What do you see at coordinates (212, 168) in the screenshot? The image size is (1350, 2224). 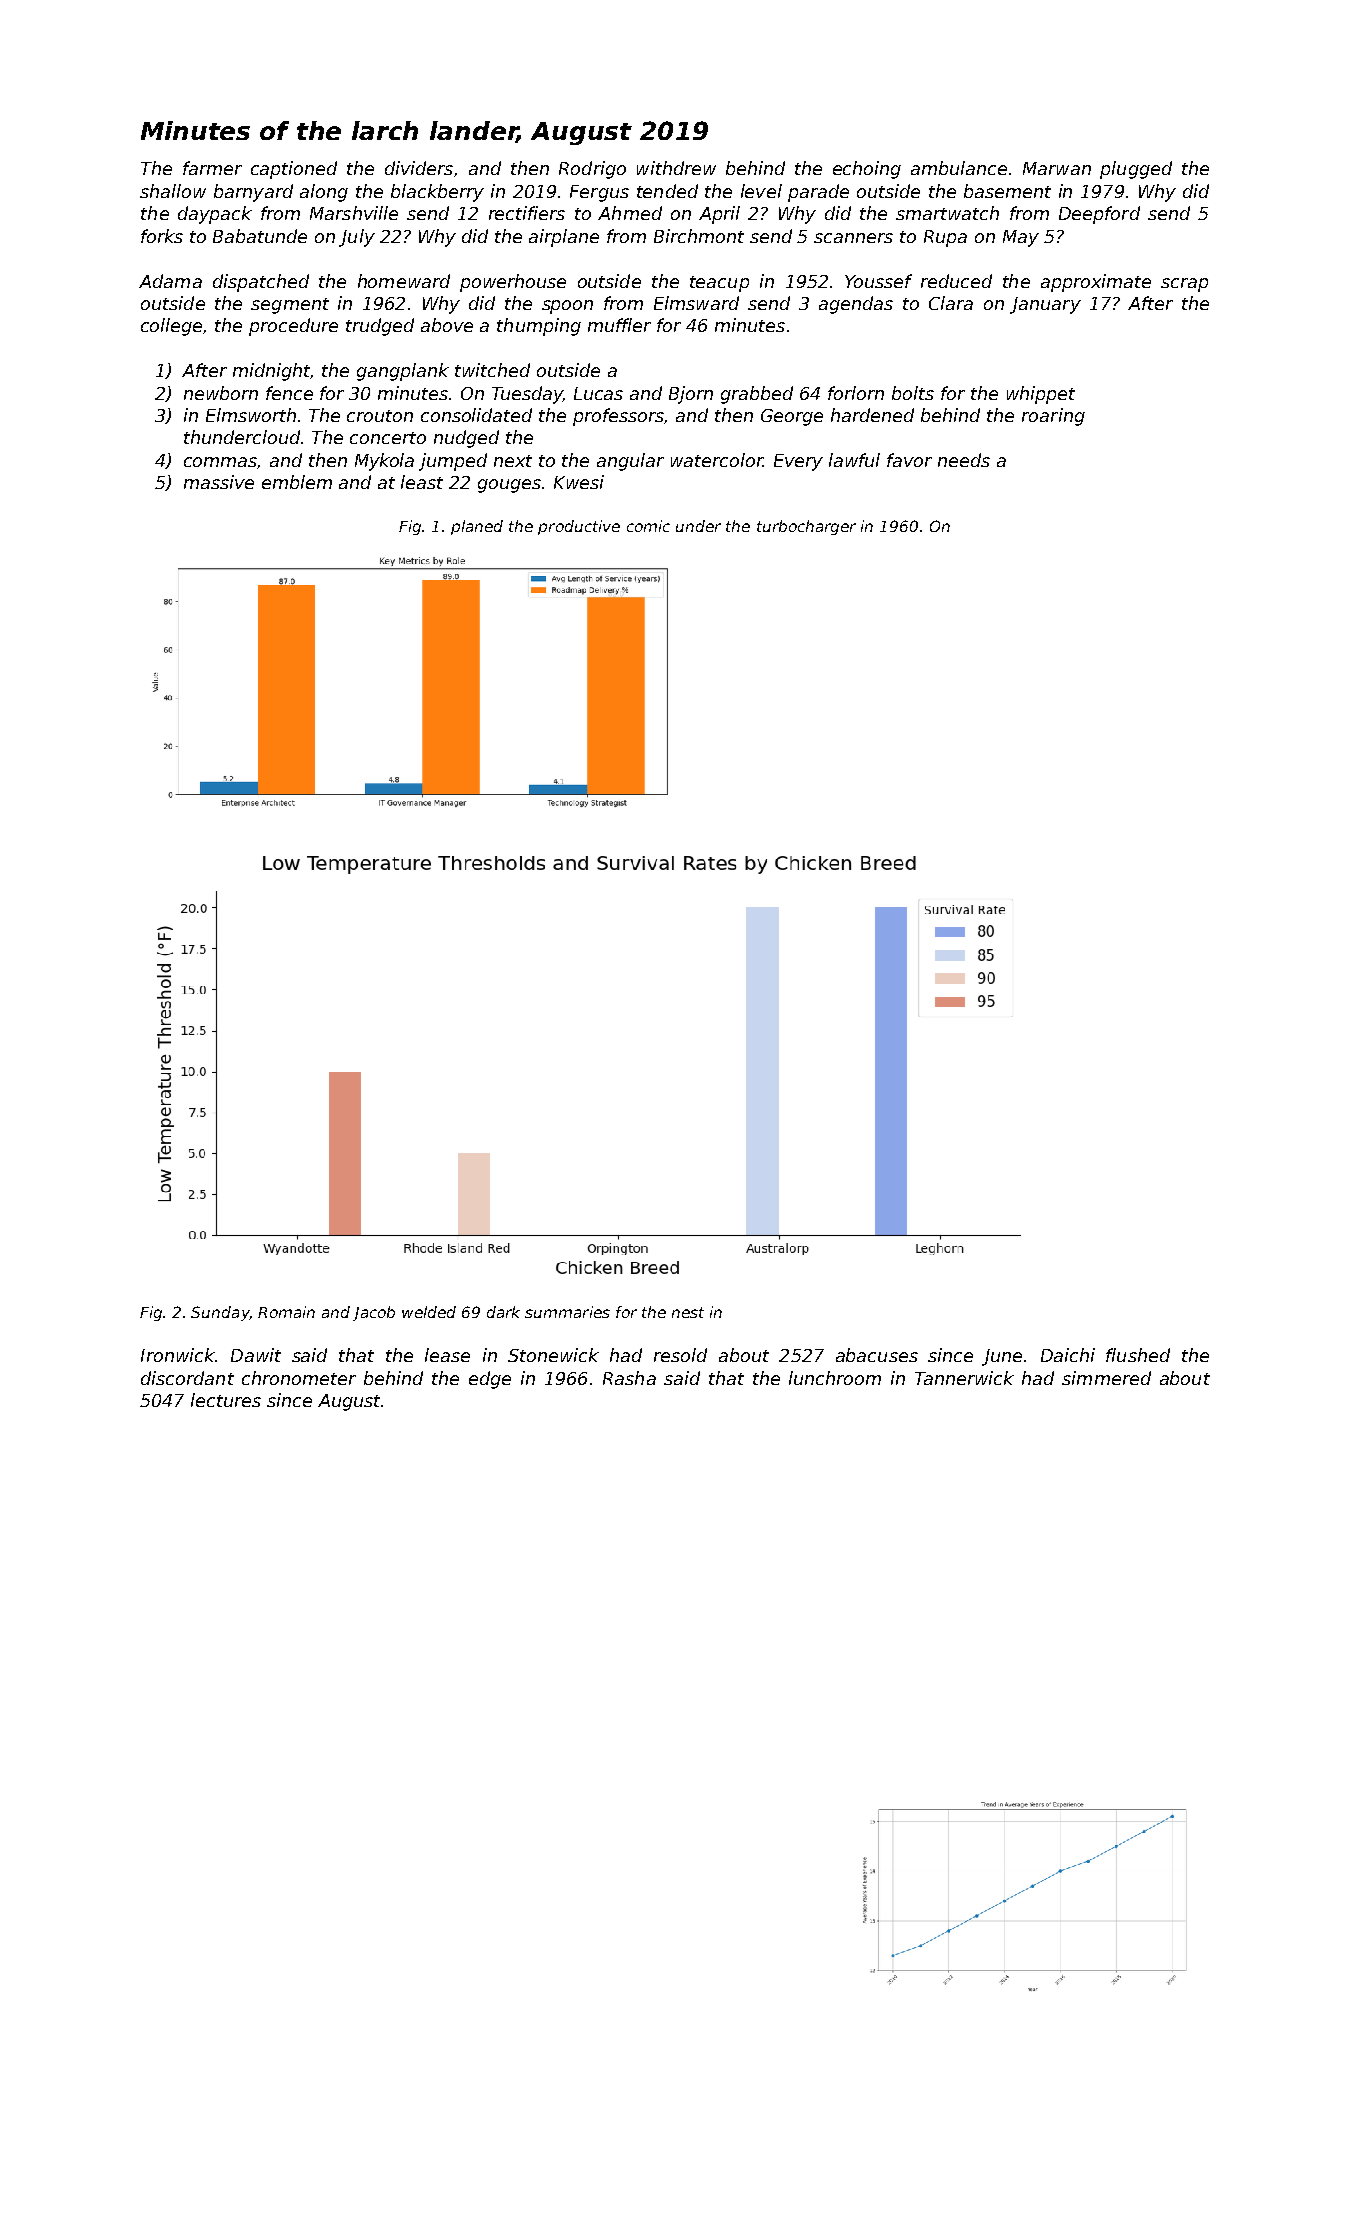 I see `farmer` at bounding box center [212, 168].
